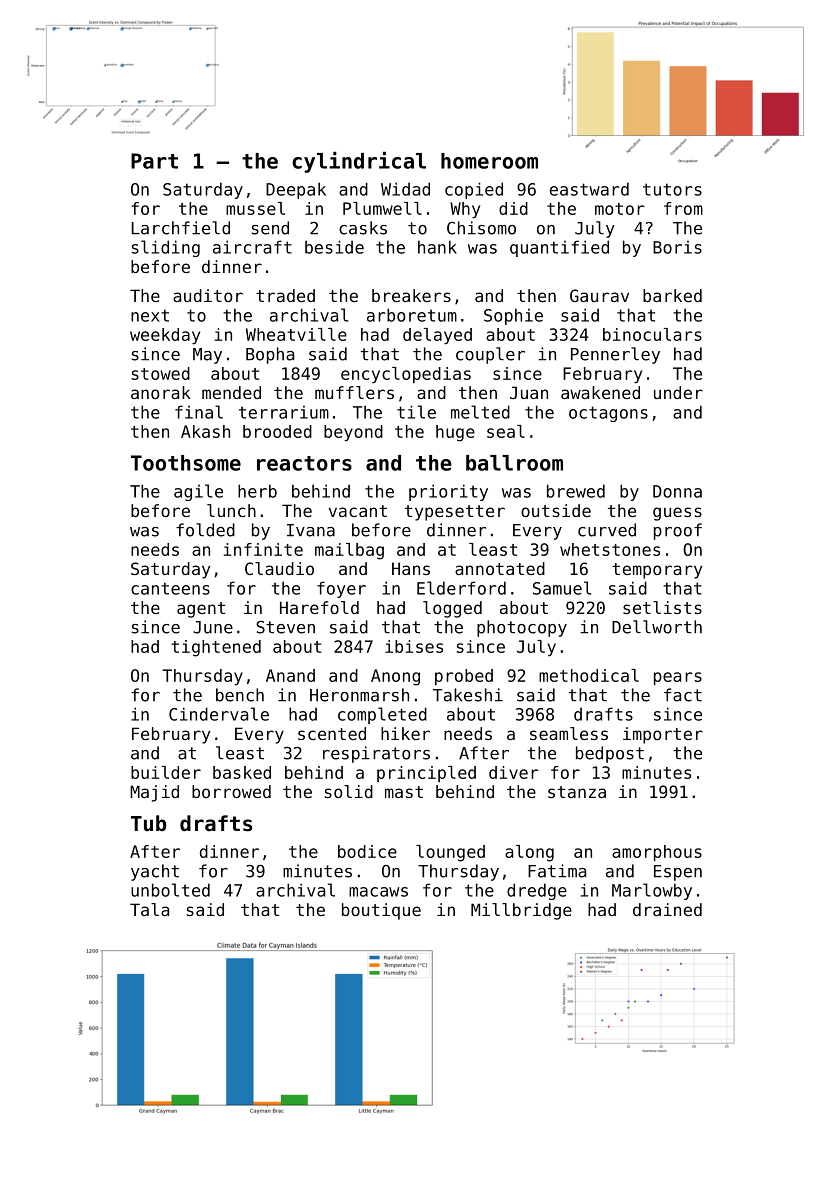  Describe the element at coordinates (657, 853) in the screenshot. I see `amorphous` at that location.
